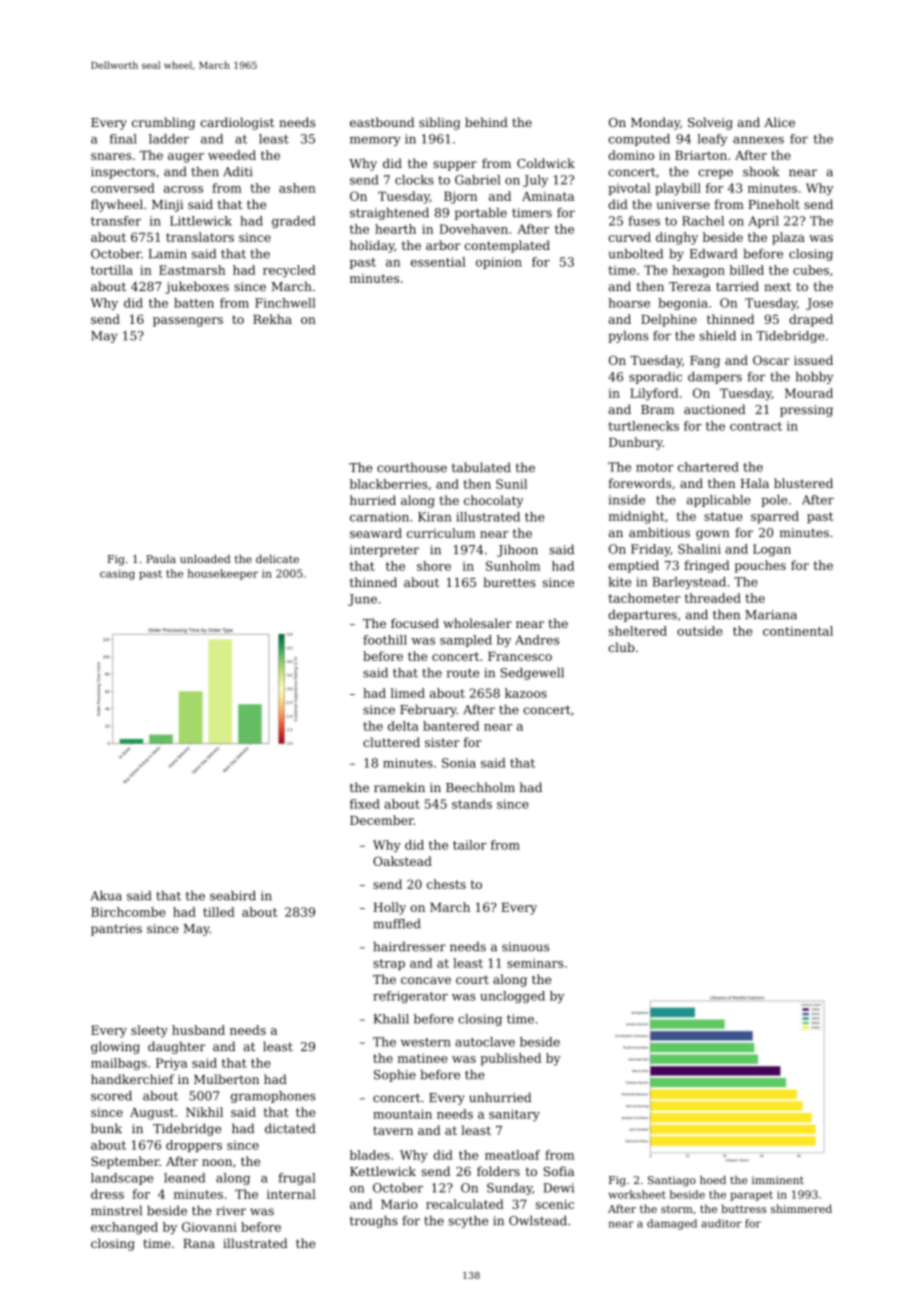  I want to click on imminent, so click(778, 1180).
